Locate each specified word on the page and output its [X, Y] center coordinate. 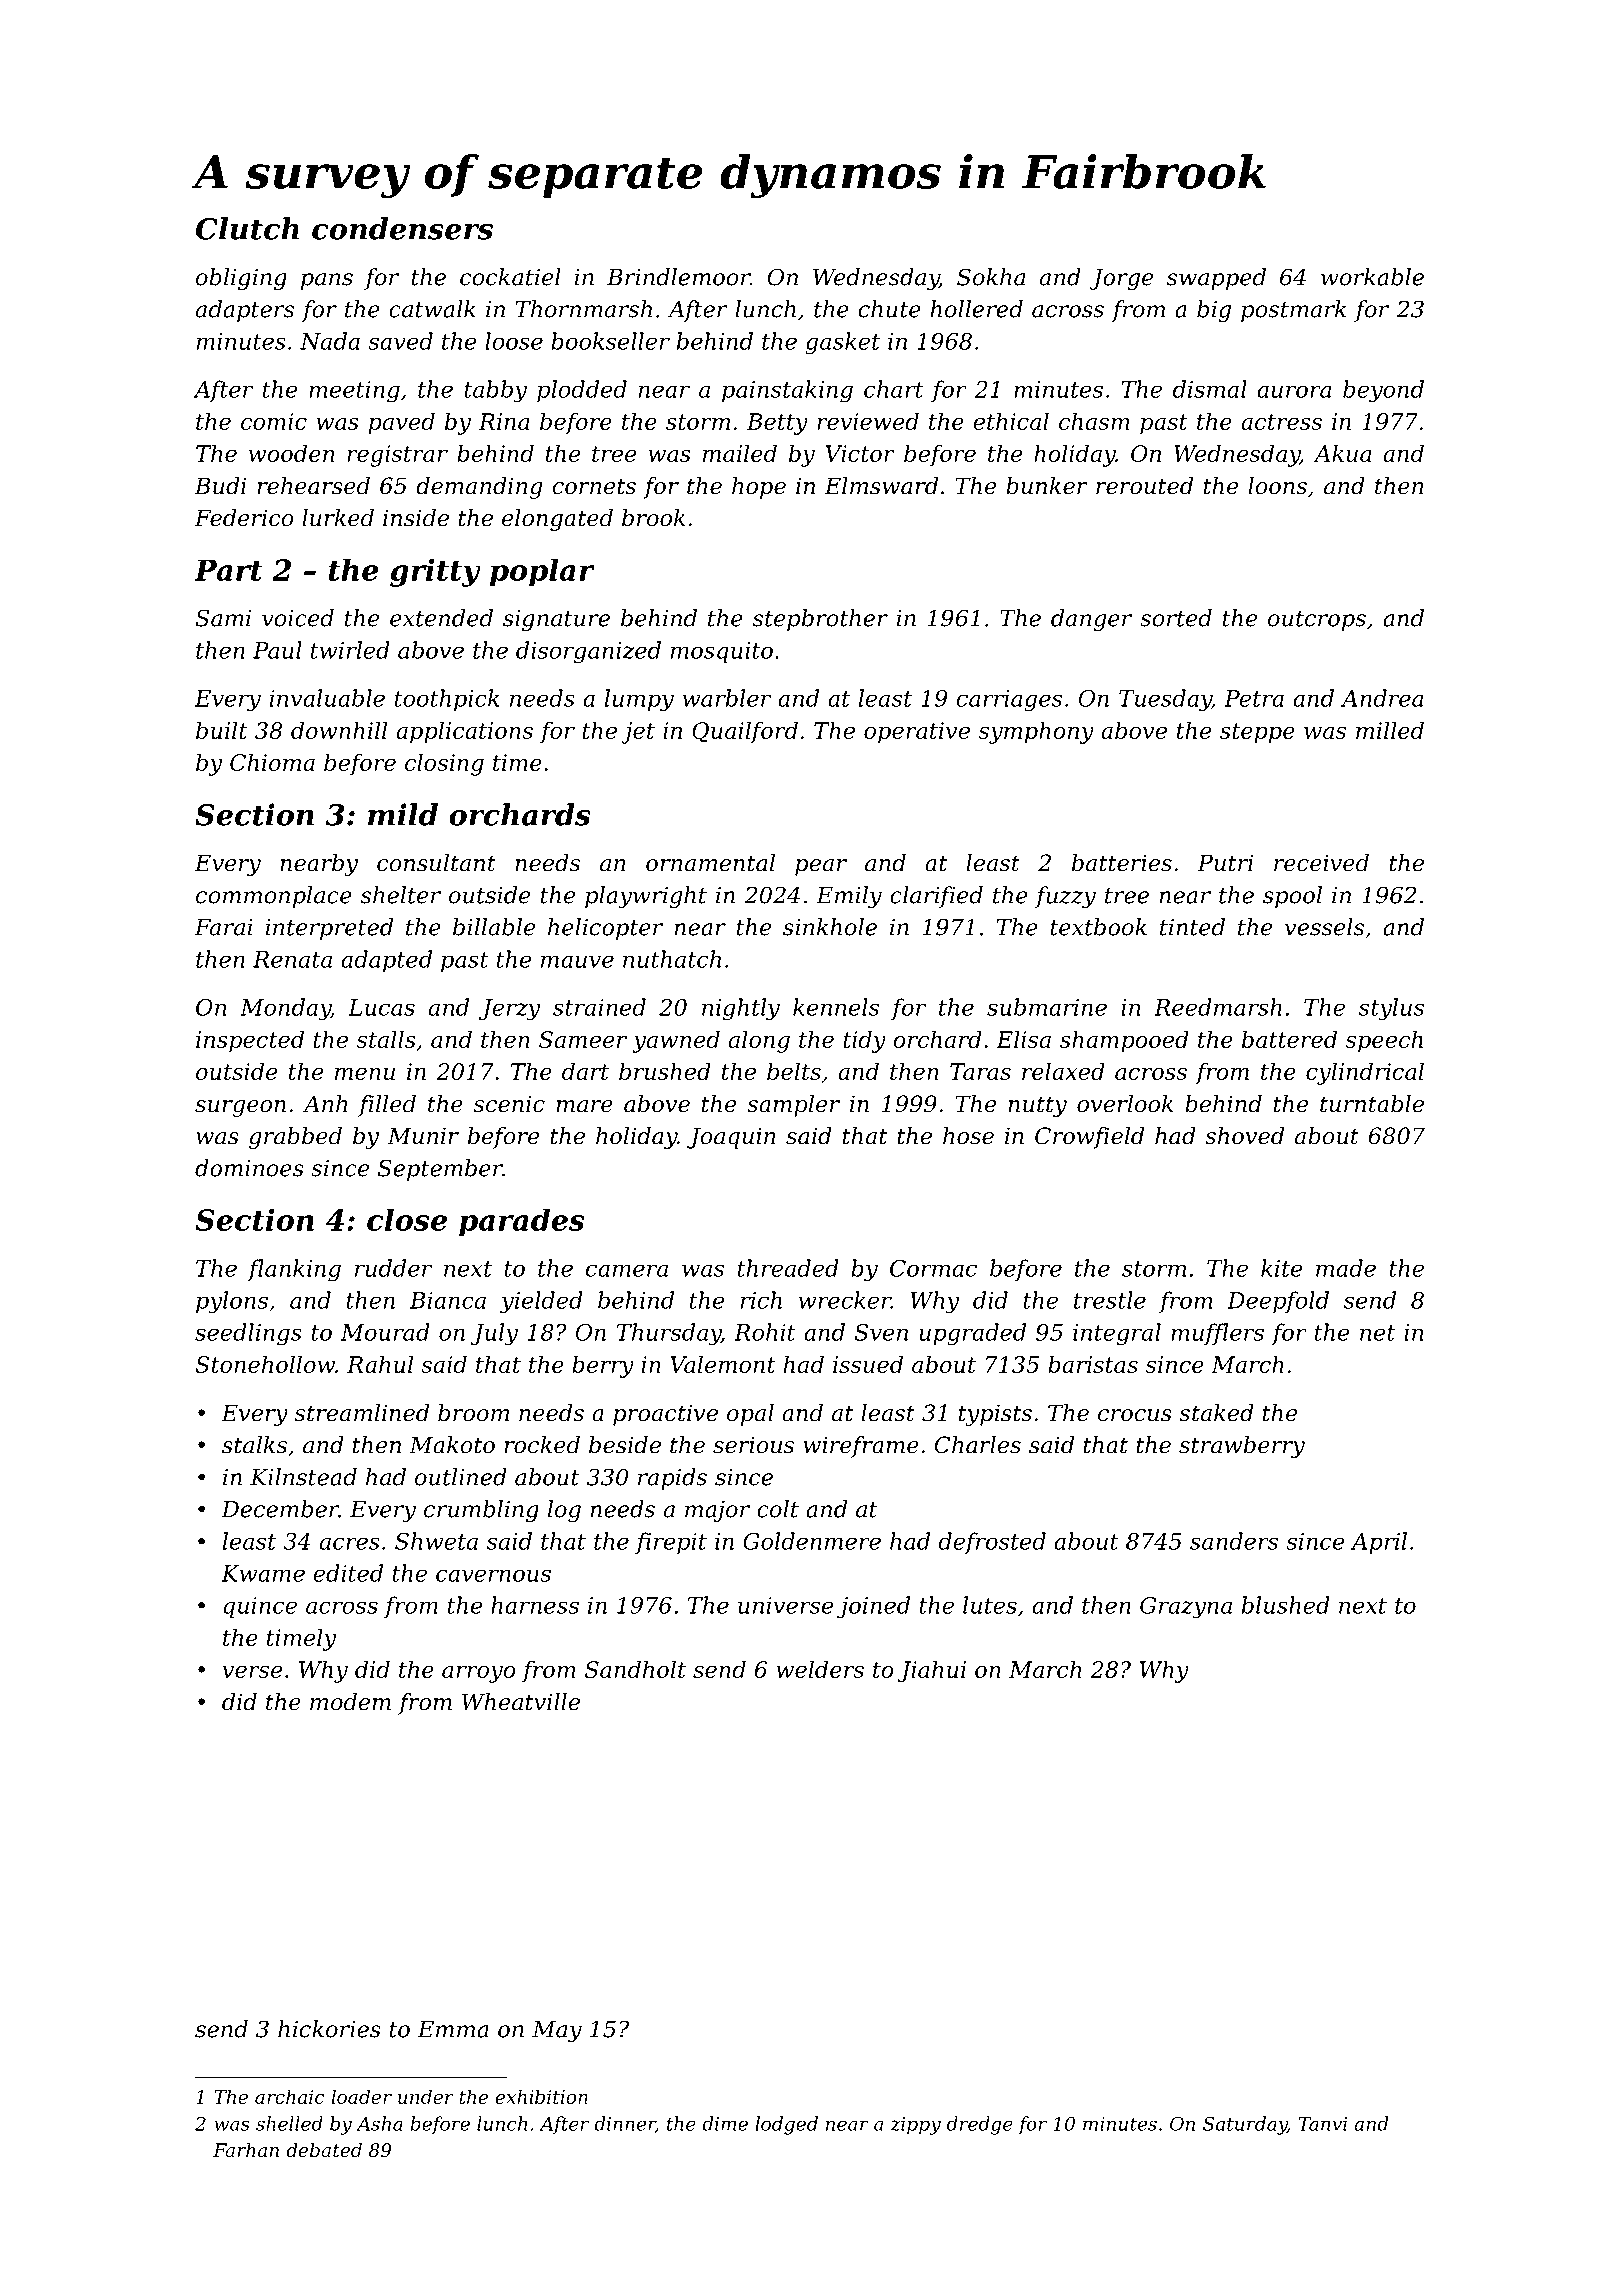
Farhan [246, 2150]
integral [1117, 1334]
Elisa [1023, 1039]
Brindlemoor [678, 277]
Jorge [1121, 279]
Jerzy [510, 1010]
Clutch [247, 228]
